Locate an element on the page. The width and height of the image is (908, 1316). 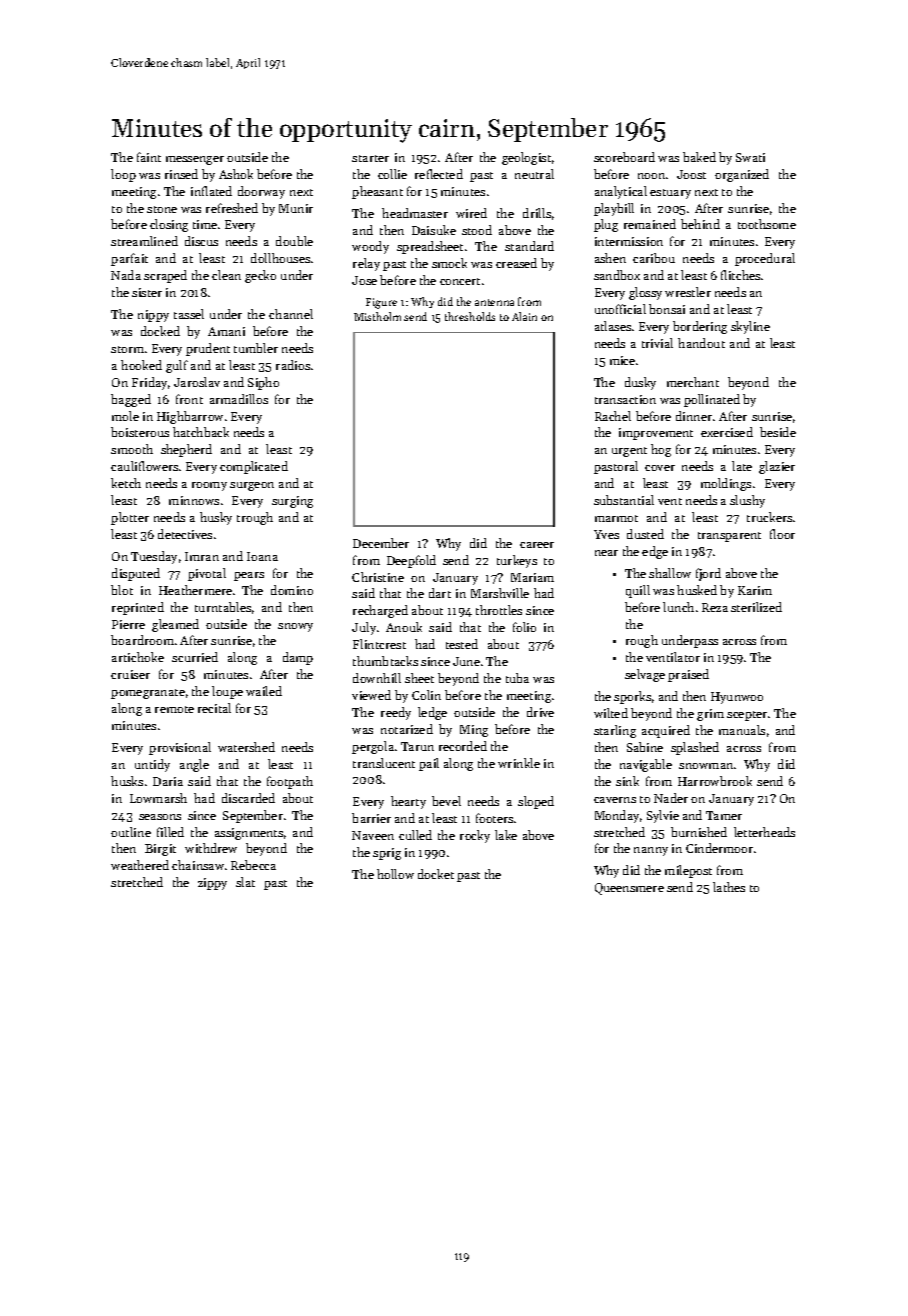
messenger is located at coordinates (195, 160).
